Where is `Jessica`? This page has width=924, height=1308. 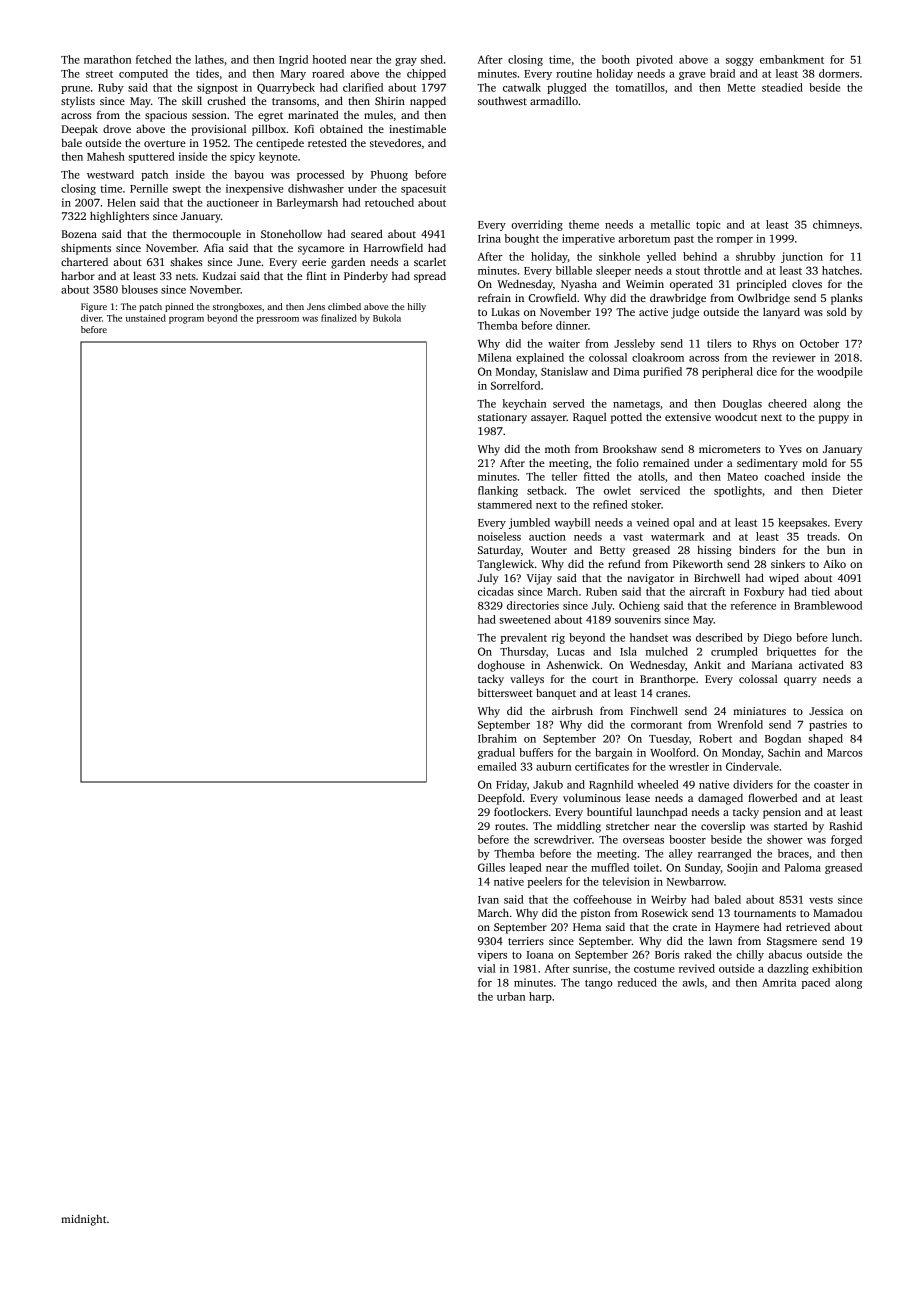 Jessica is located at coordinates (826, 711).
